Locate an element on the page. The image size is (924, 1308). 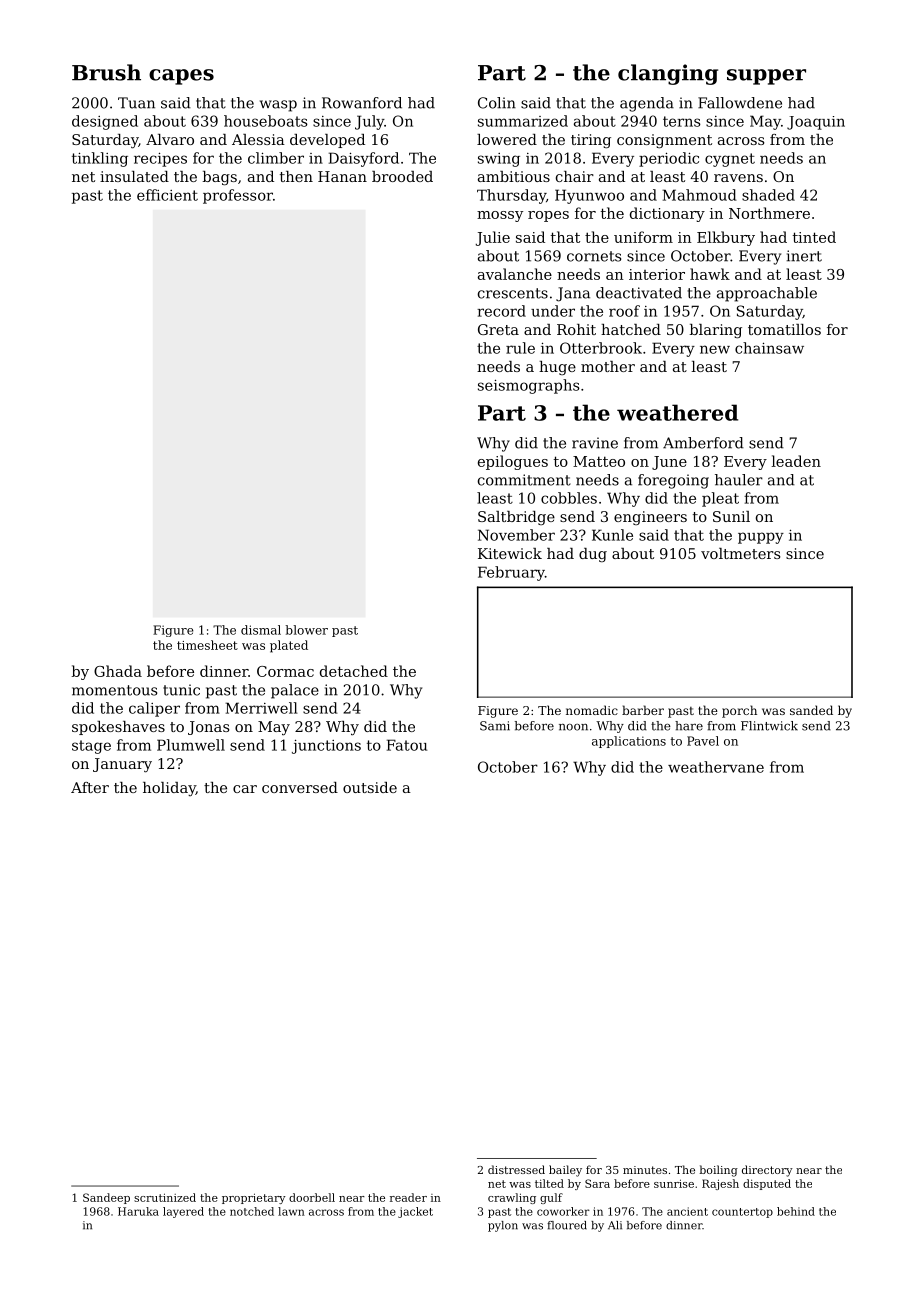
dismal is located at coordinates (261, 630).
